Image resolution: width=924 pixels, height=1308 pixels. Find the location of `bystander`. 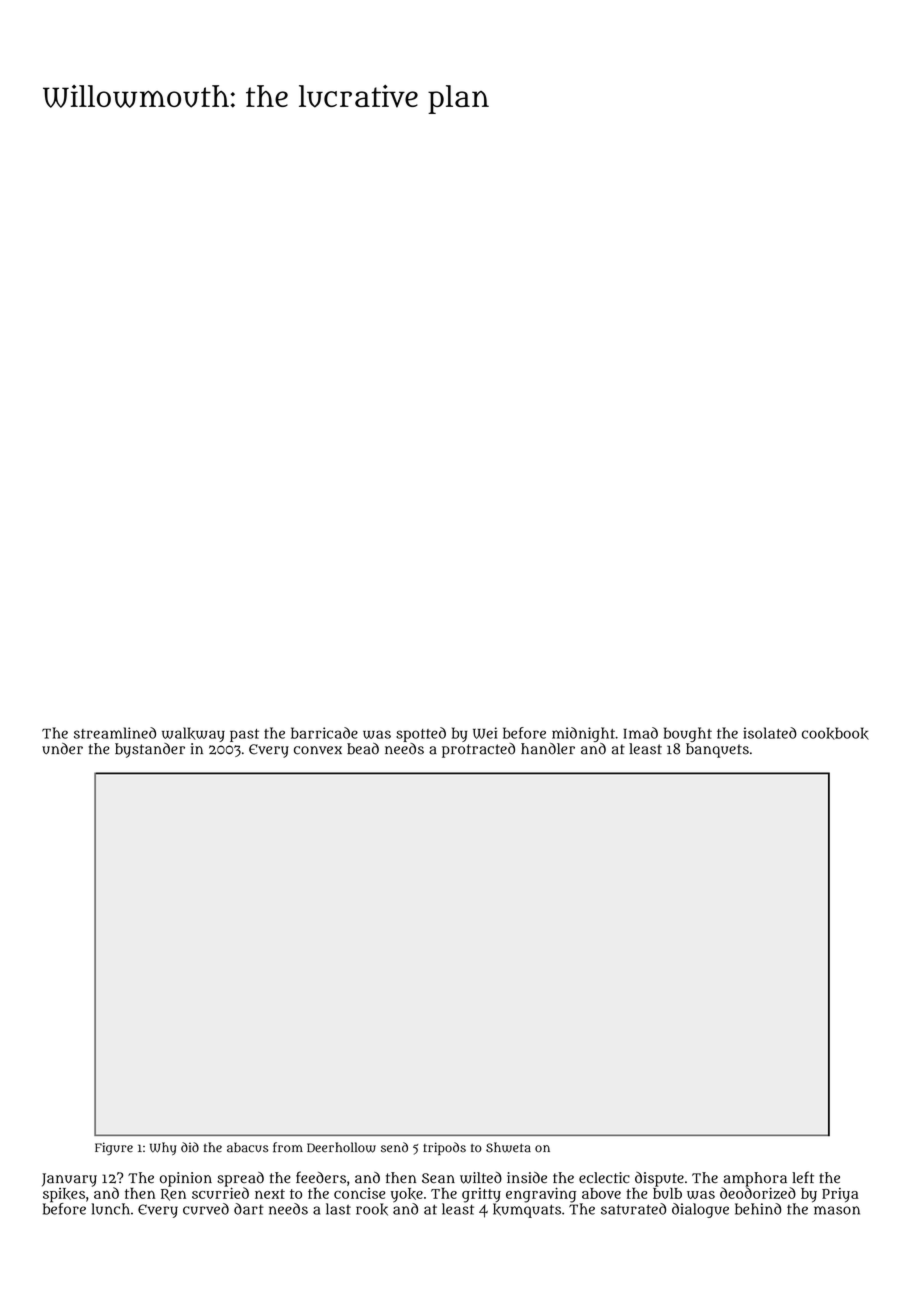

bystander is located at coordinates (150, 750).
